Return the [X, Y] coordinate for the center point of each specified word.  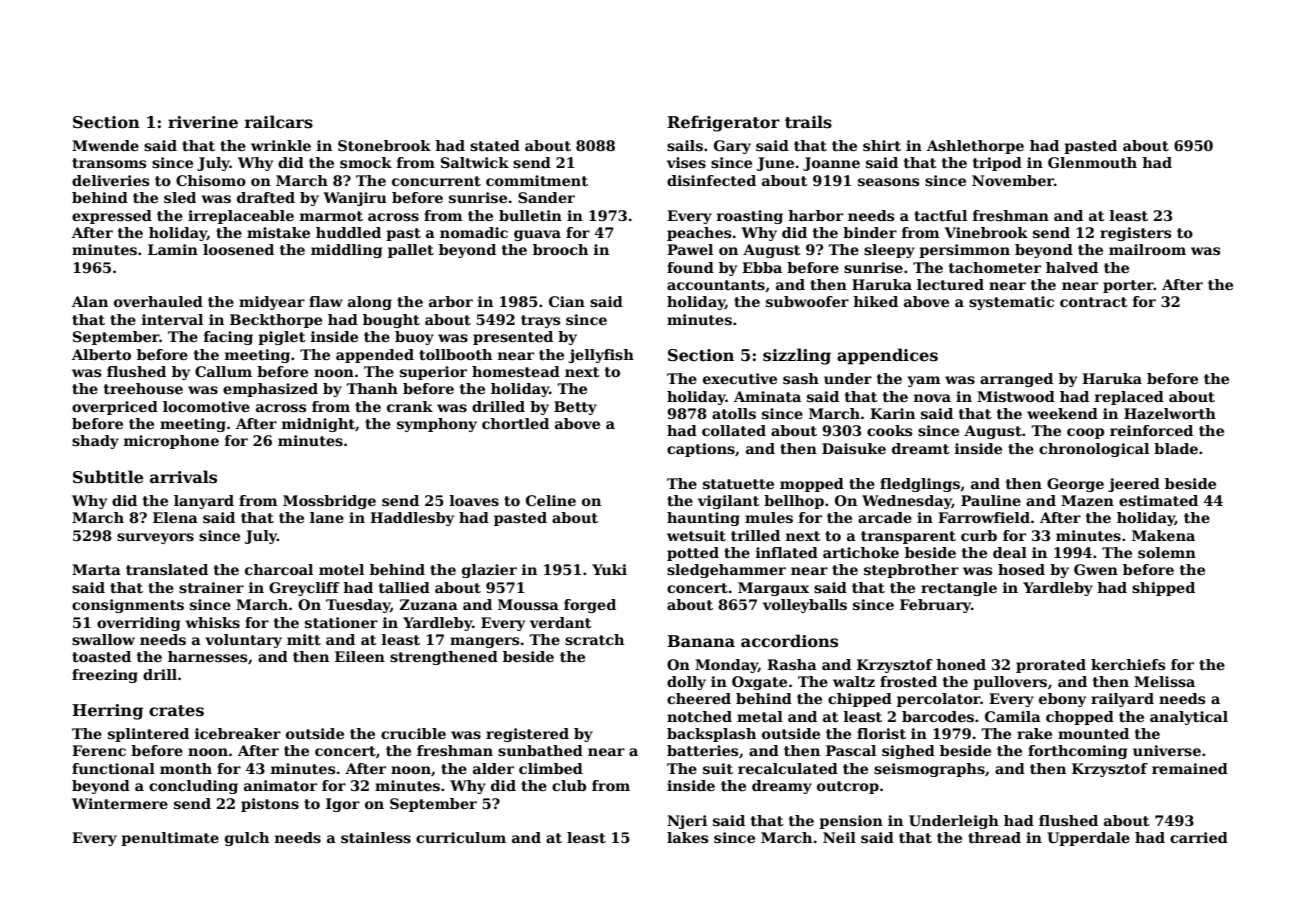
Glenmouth [1092, 162]
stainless [376, 837]
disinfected [711, 180]
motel [341, 569]
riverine [203, 122]
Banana [701, 641]
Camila [1013, 716]
